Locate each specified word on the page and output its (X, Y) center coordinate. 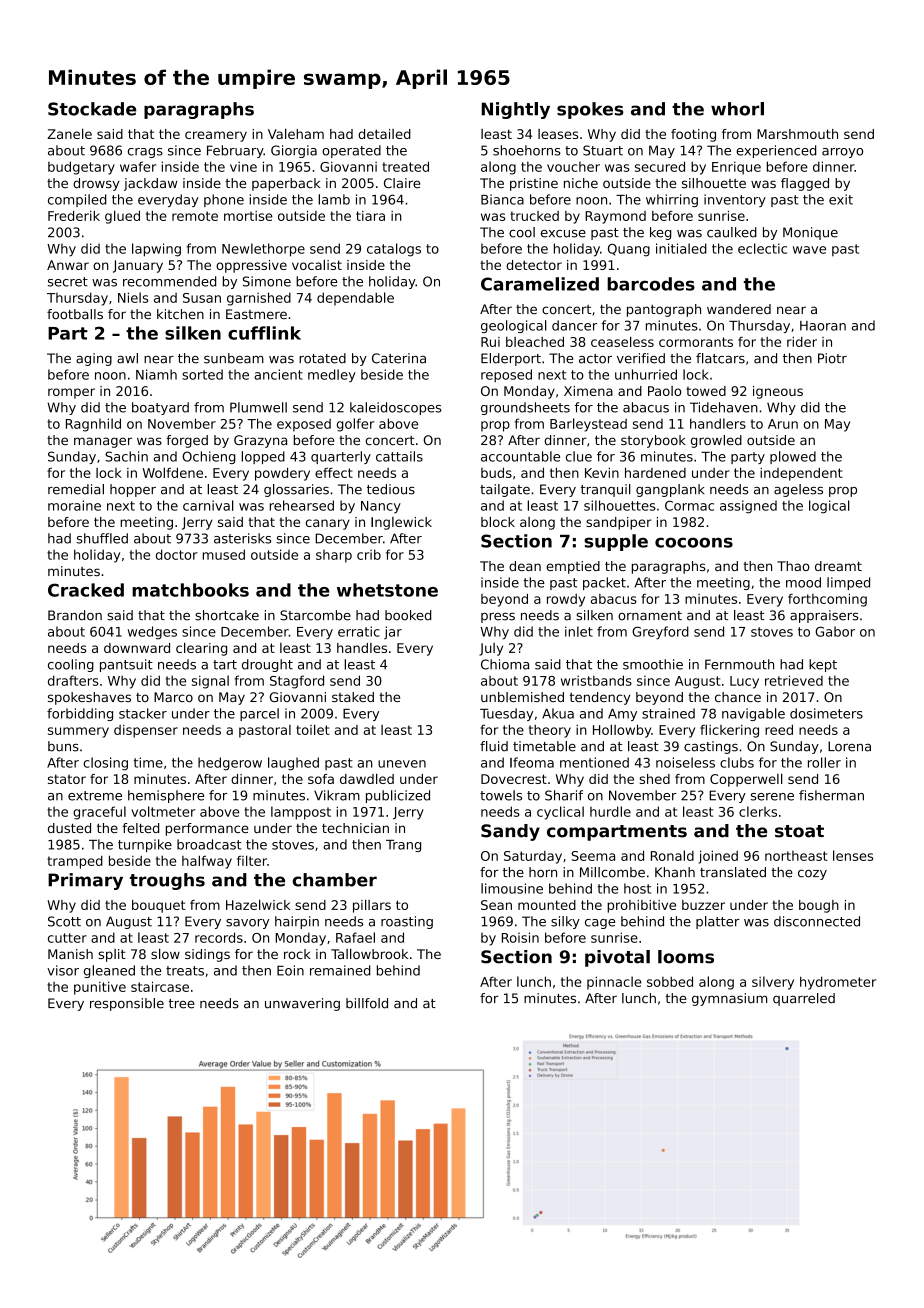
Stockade (92, 109)
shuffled (102, 538)
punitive (100, 988)
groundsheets (525, 408)
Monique (810, 233)
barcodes (651, 284)
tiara (370, 216)
